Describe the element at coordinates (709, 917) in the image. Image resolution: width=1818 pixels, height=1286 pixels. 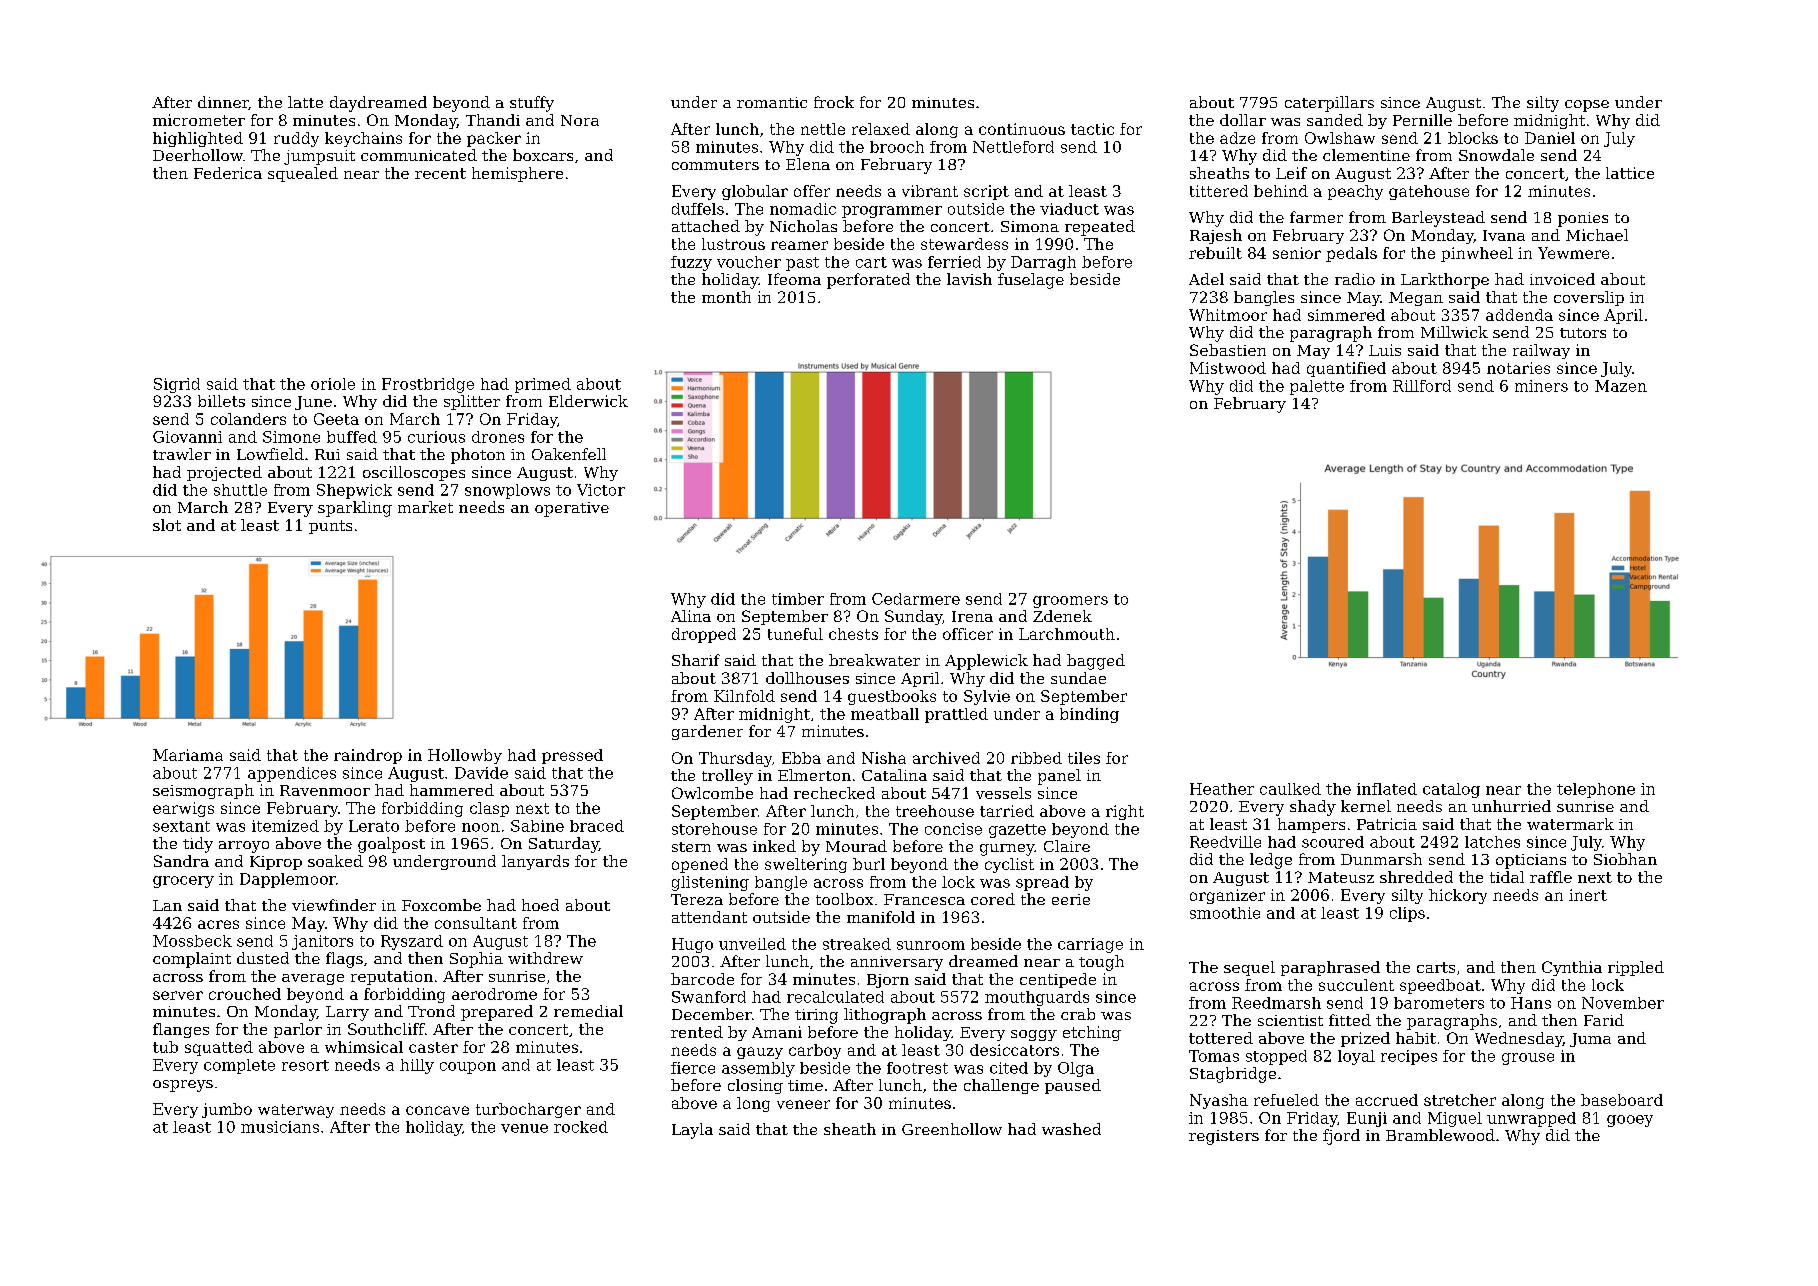
I see `attendant` at that location.
